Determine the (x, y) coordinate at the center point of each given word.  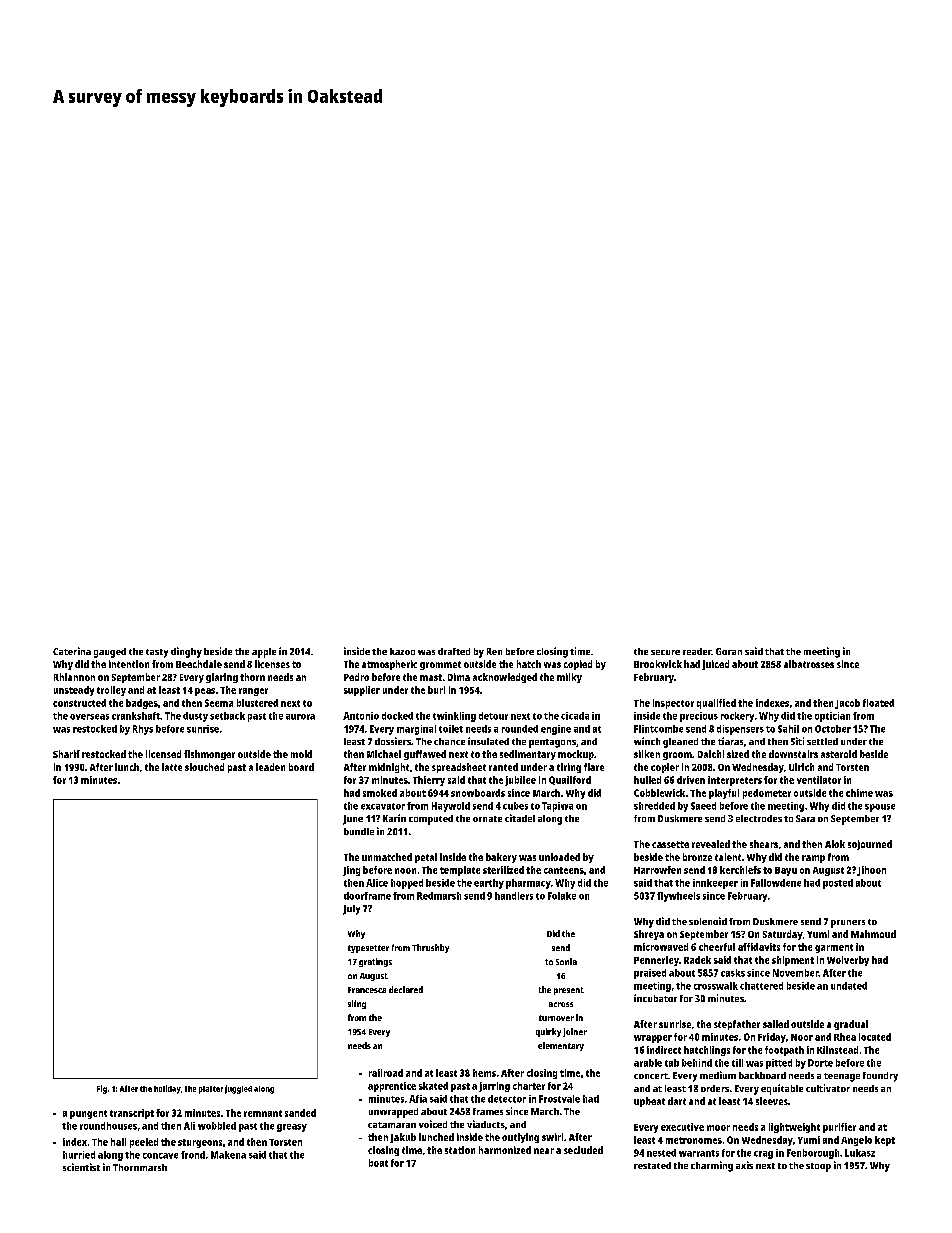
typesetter (368, 949)
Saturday (783, 935)
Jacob (847, 704)
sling (357, 1004)
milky (569, 678)
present (569, 991)
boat (378, 1163)
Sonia (566, 961)
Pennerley (656, 961)
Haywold (451, 807)
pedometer (767, 794)
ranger (253, 692)
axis (744, 1165)
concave (160, 1156)
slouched (204, 767)
